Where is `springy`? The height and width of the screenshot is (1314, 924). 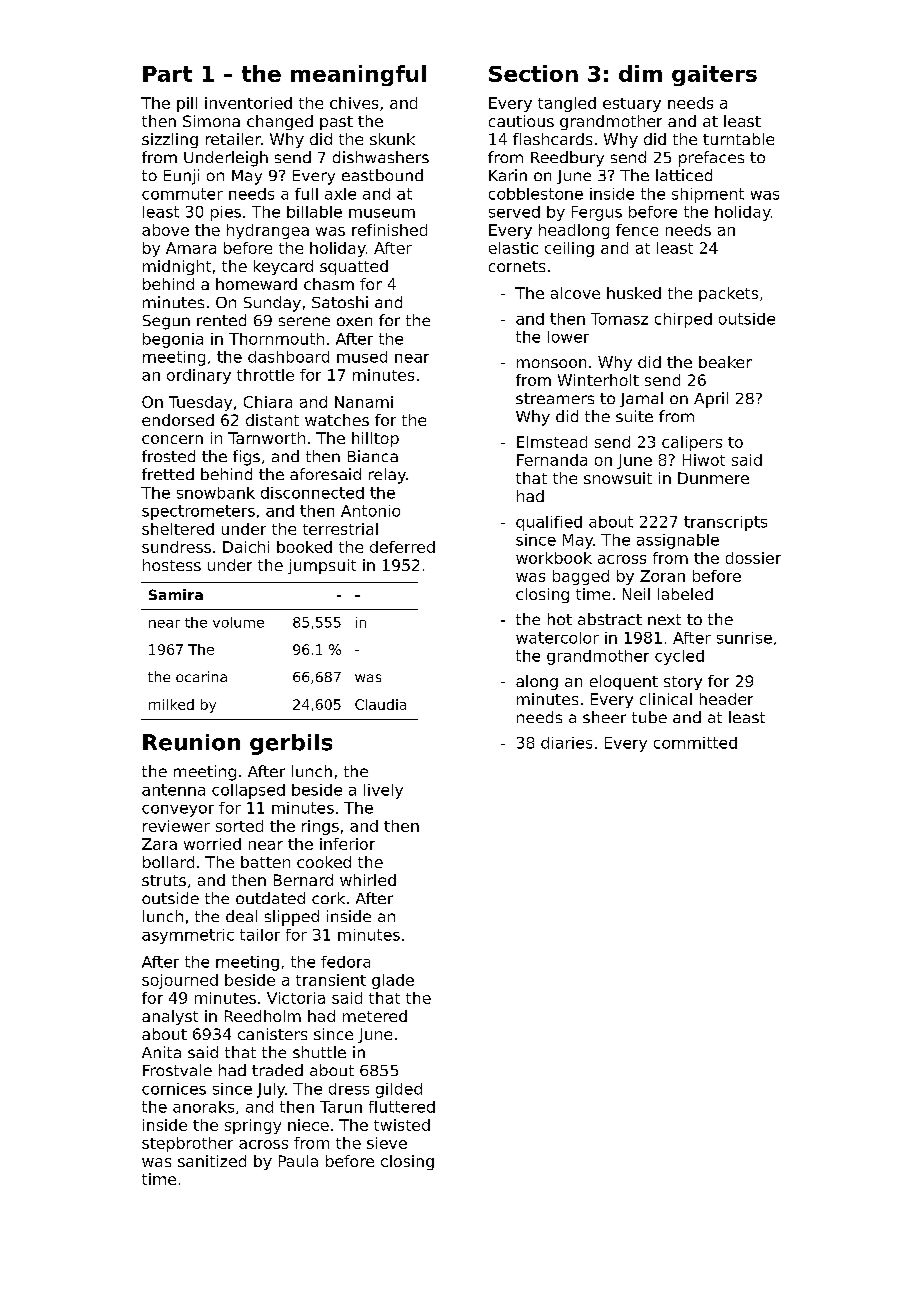
springy is located at coordinates (253, 1126).
